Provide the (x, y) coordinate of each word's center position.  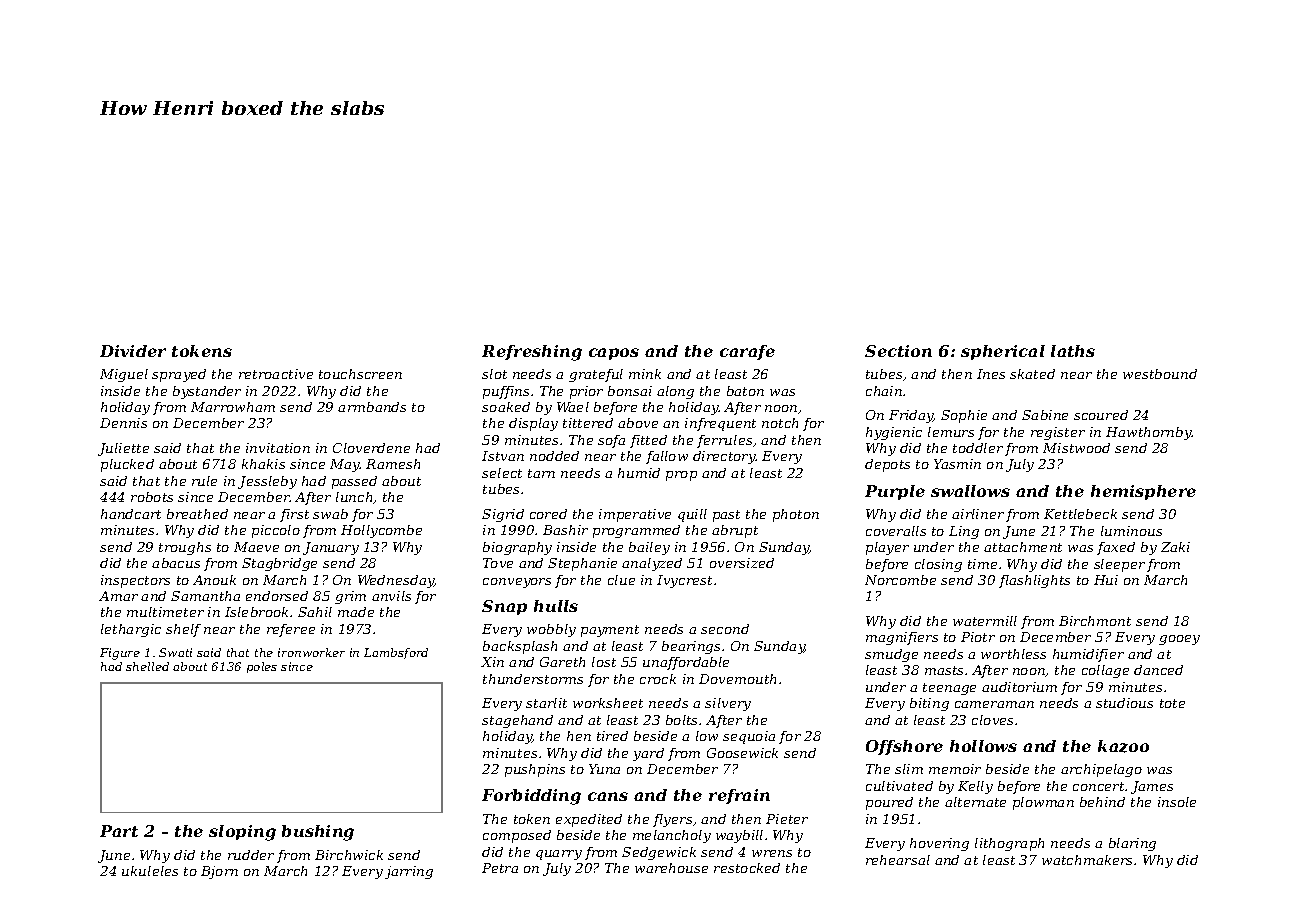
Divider (133, 351)
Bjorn (219, 872)
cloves (992, 720)
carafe (747, 352)
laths (1073, 351)
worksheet (608, 703)
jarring (409, 872)
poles (262, 667)
